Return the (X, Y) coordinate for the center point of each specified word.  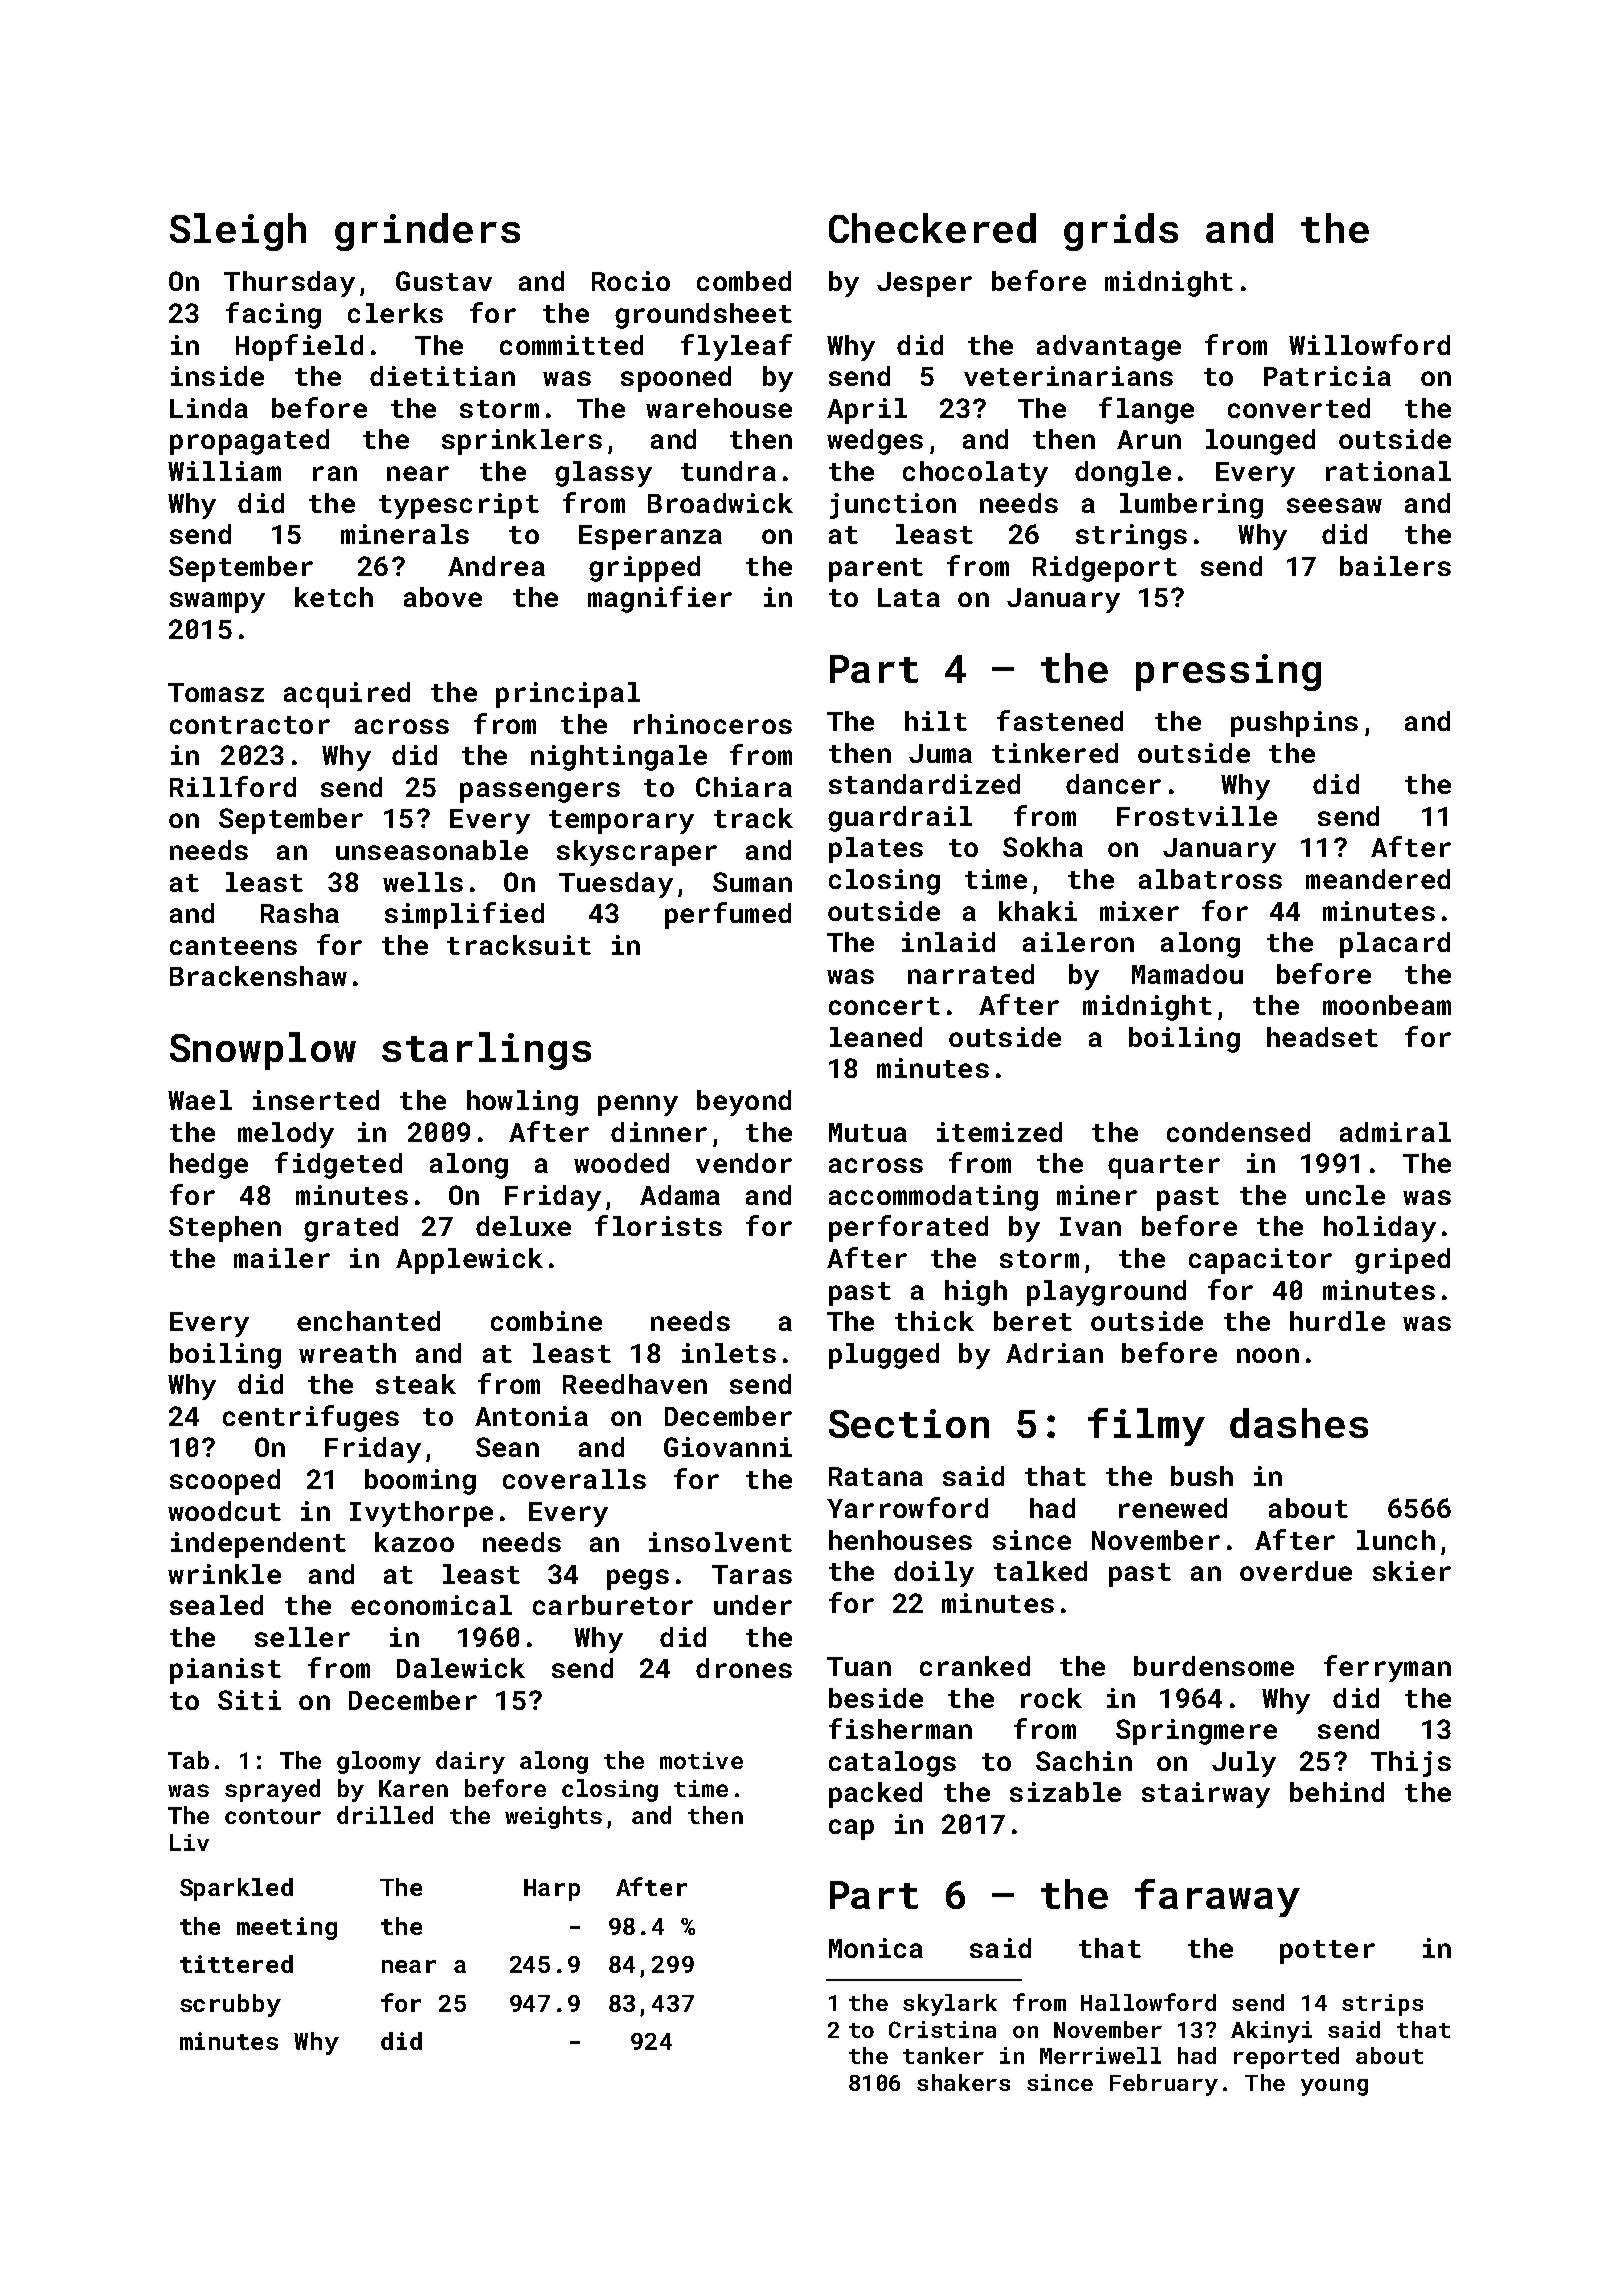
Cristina (942, 2029)
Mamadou (1187, 974)
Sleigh (238, 232)
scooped (225, 1482)
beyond (744, 1103)
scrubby (230, 2005)
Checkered (932, 228)
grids (1121, 232)
